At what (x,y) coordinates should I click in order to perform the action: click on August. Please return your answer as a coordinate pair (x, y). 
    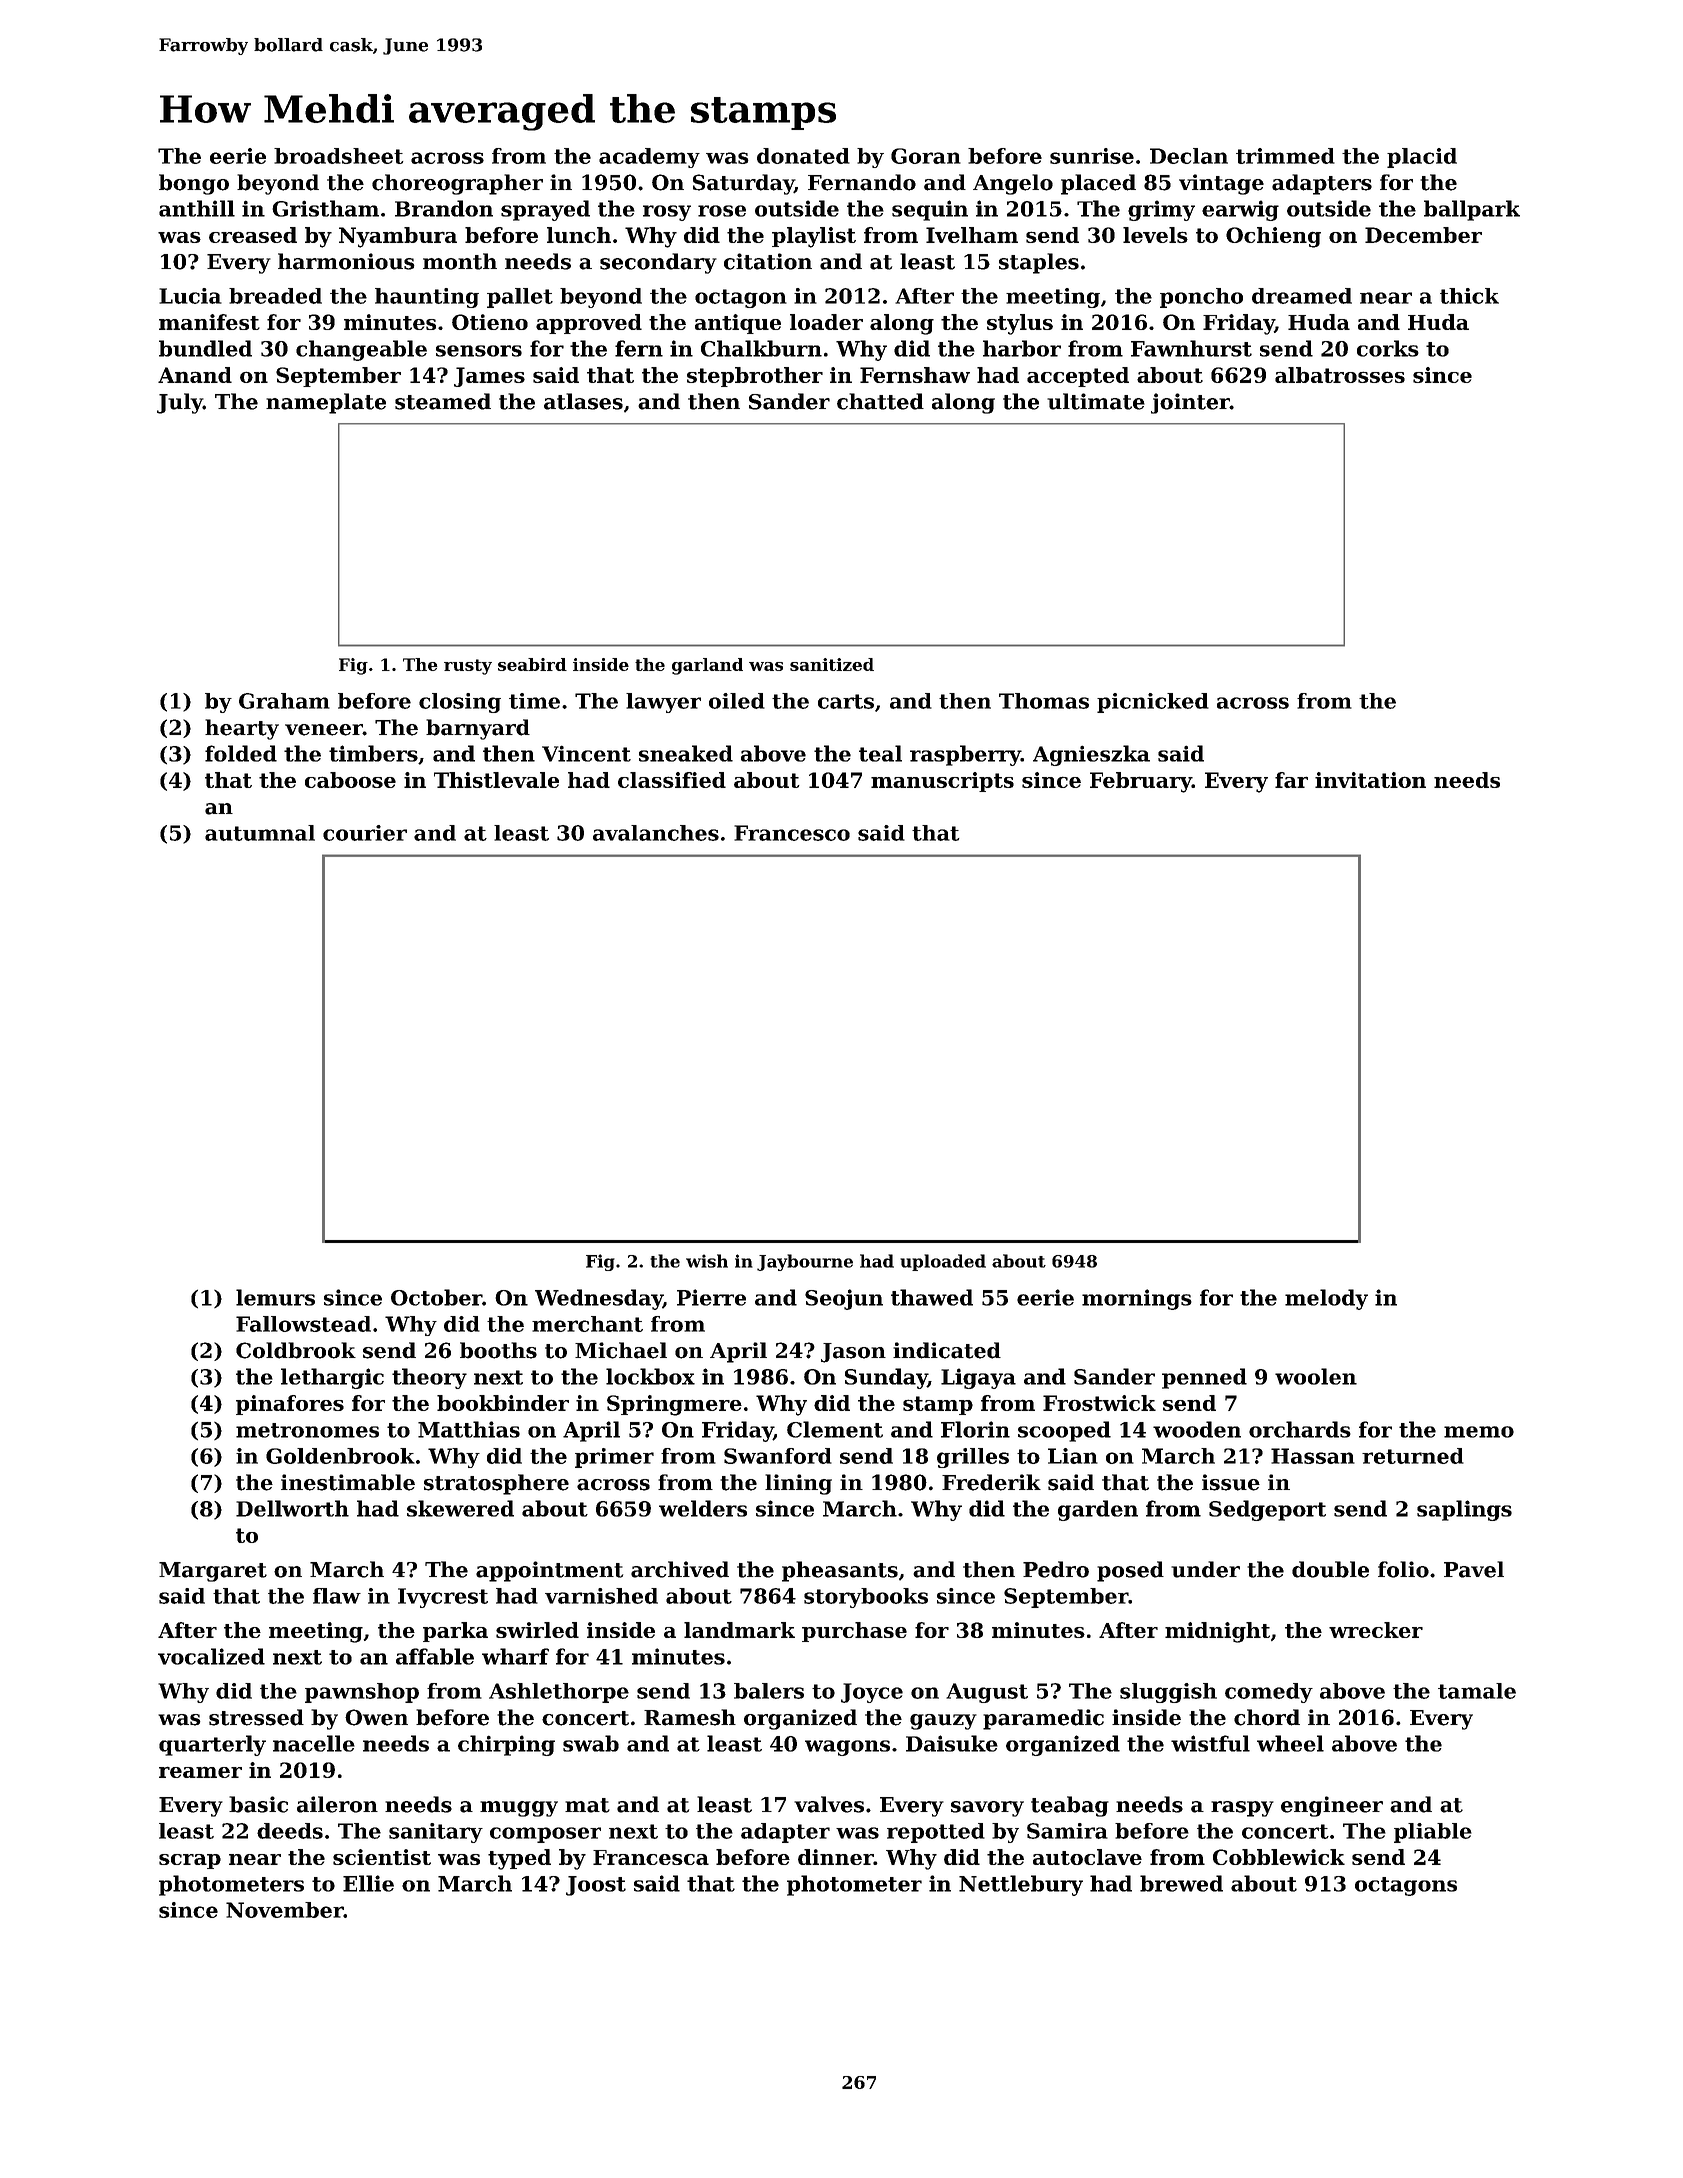
    Looking at the image, I should click on (987, 1693).
